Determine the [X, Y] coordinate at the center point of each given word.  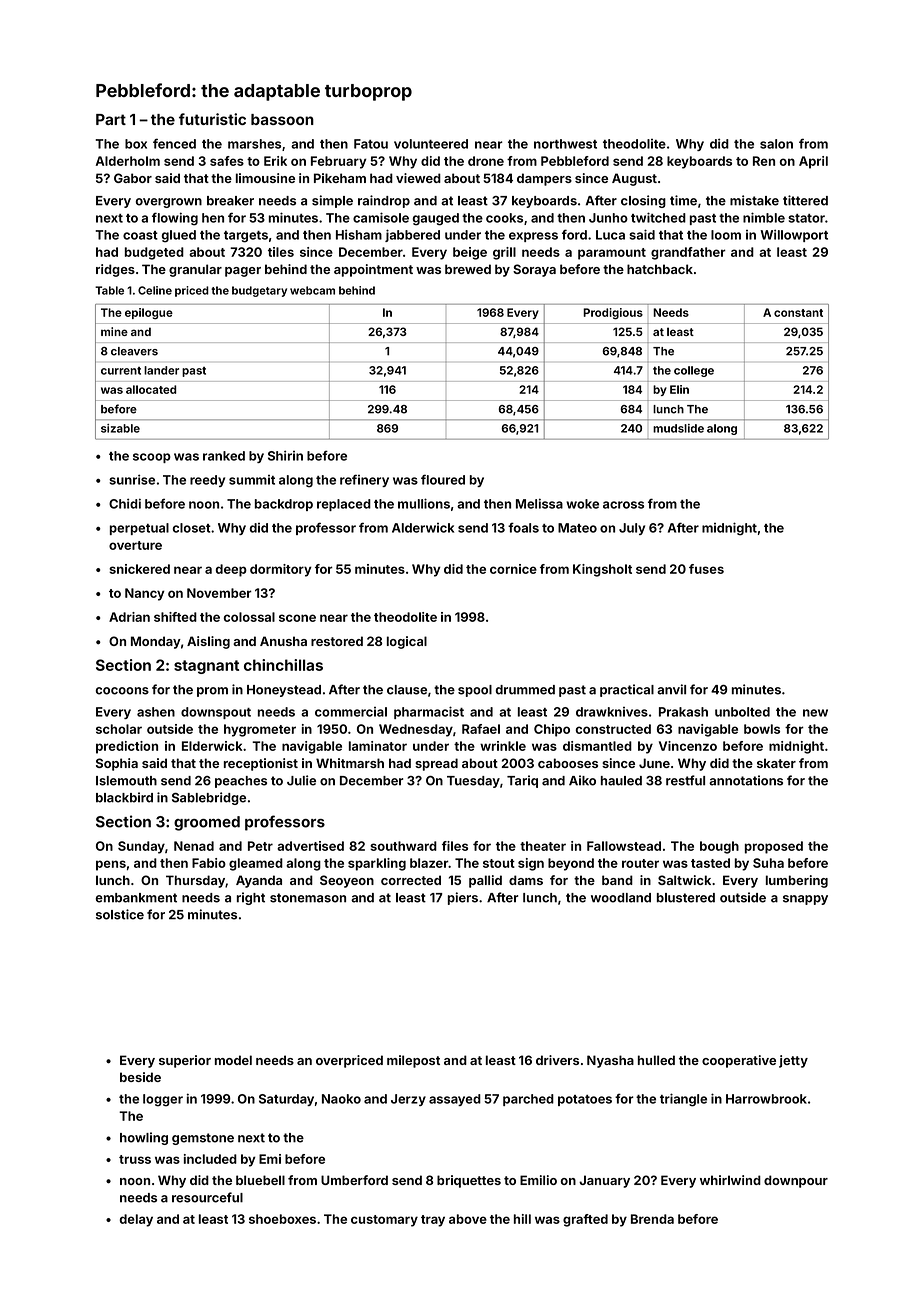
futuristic [212, 119]
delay [136, 1220]
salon [776, 144]
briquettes [469, 1181]
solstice [120, 914]
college [694, 371]
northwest [565, 144]
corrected [411, 880]
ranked [224, 456]
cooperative [739, 1061]
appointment [373, 270]
